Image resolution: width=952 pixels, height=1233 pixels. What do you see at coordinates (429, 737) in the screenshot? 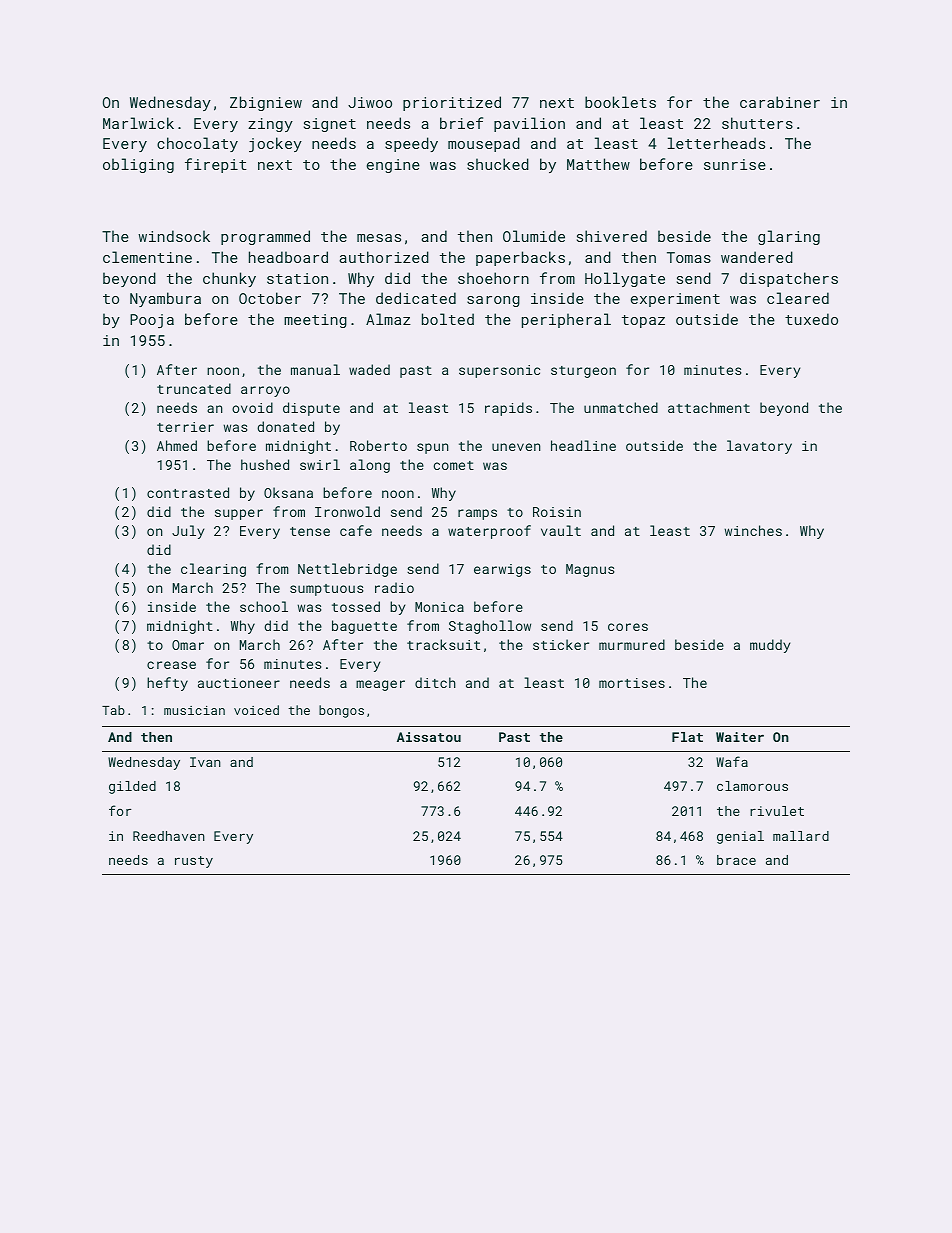
I see `Aissatou` at bounding box center [429, 737].
